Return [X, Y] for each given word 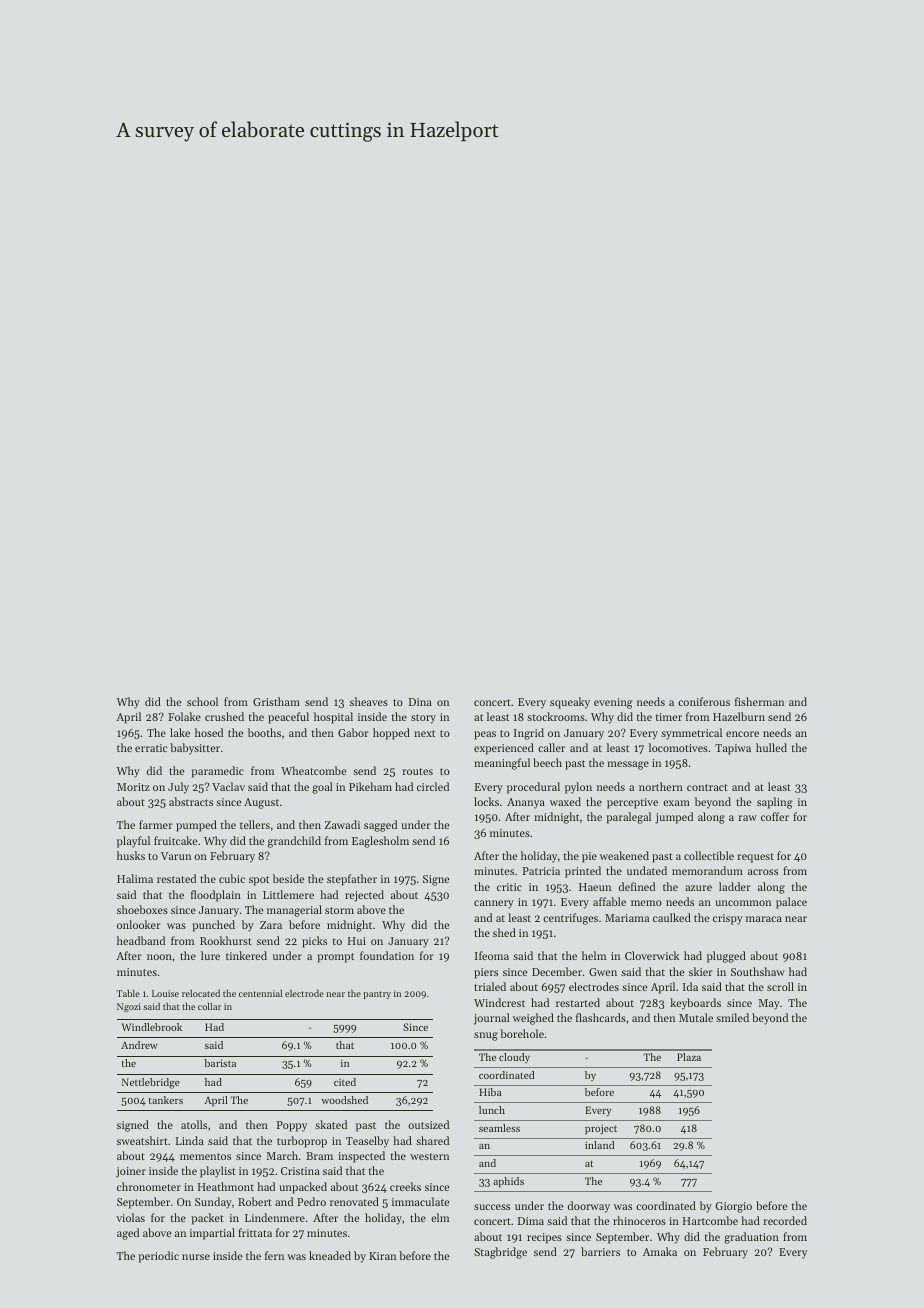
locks [486, 801]
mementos [205, 1156]
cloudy [514, 1058]
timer [668, 717]
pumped [196, 826]
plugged [726, 957]
